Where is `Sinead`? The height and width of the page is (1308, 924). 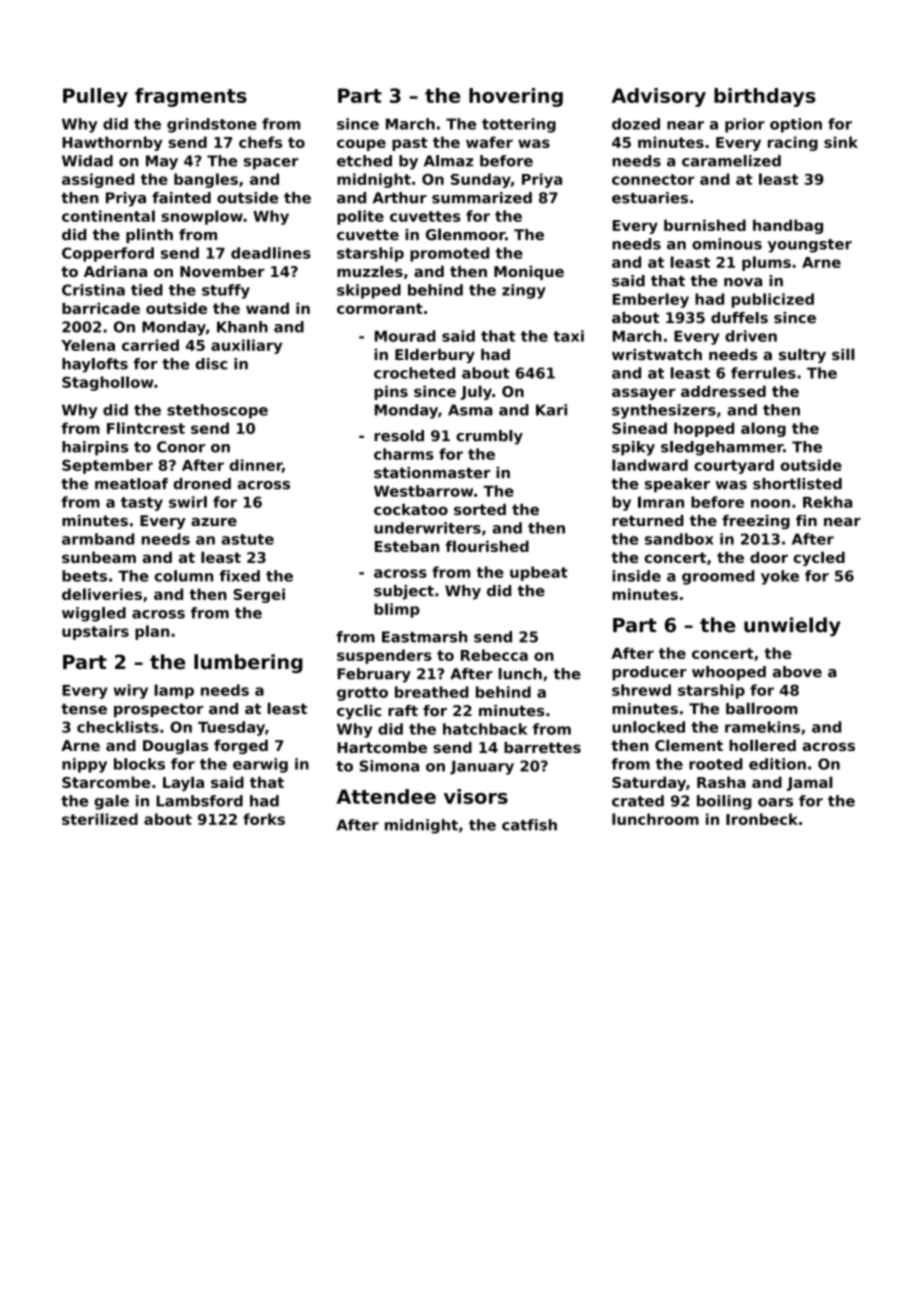 Sinead is located at coordinates (639, 428).
